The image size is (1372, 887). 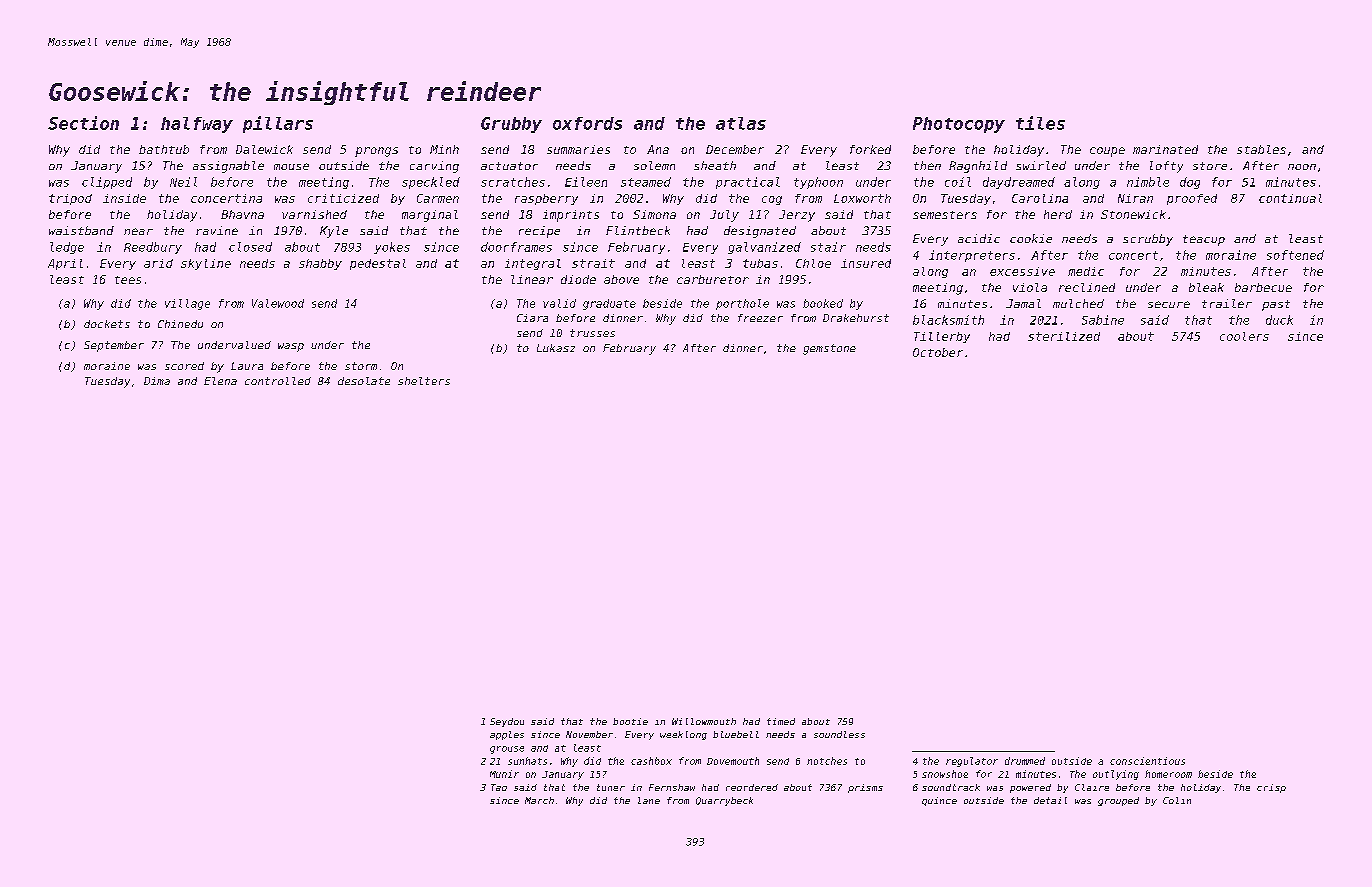 I want to click on pillars, so click(x=278, y=124).
